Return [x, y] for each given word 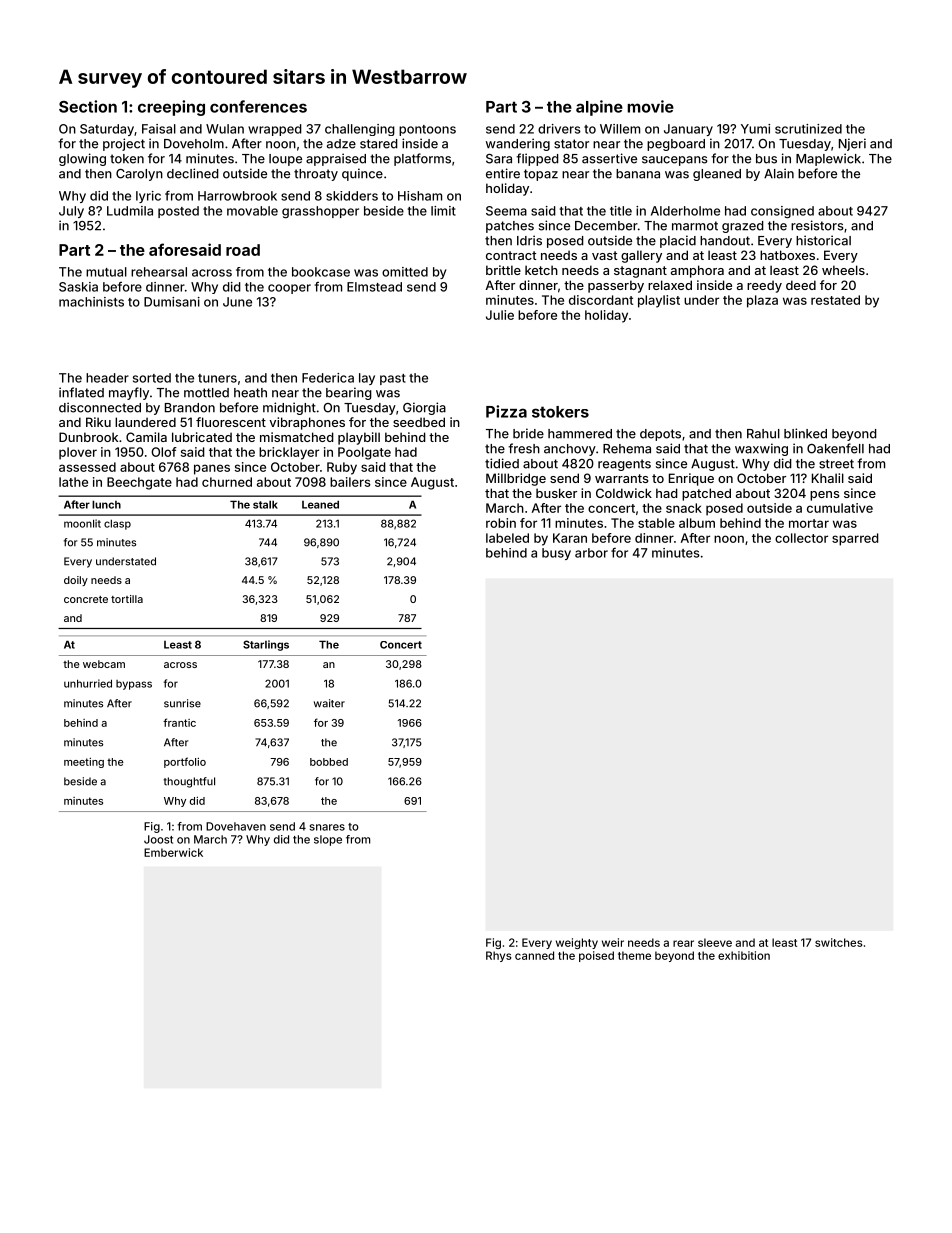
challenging [360, 130]
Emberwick [173, 852]
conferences [258, 106]
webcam [104, 664]
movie [650, 106]
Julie [500, 315]
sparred [855, 539]
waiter [329, 703]
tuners [217, 378]
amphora [697, 271]
